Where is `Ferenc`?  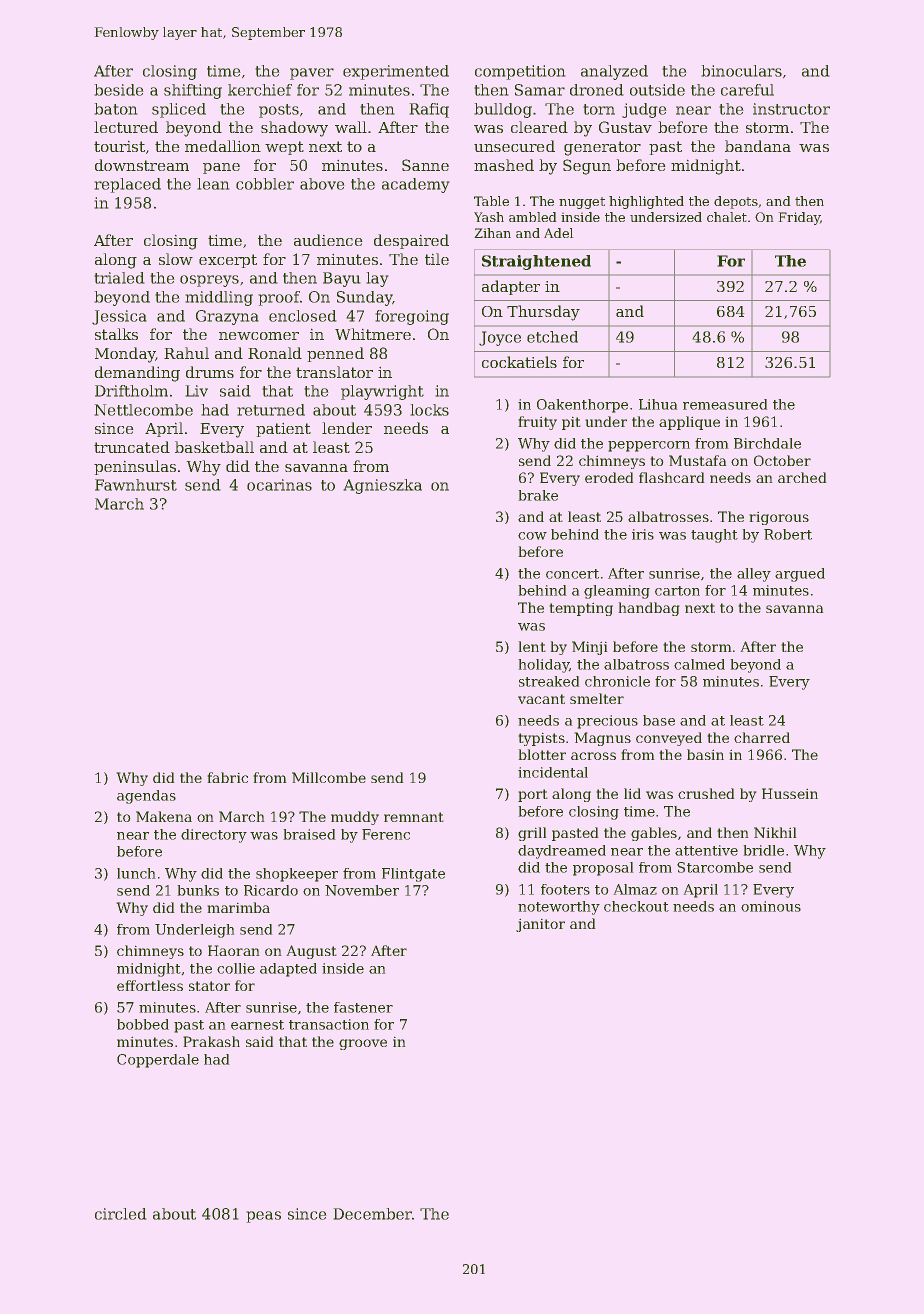 Ferenc is located at coordinates (386, 834).
